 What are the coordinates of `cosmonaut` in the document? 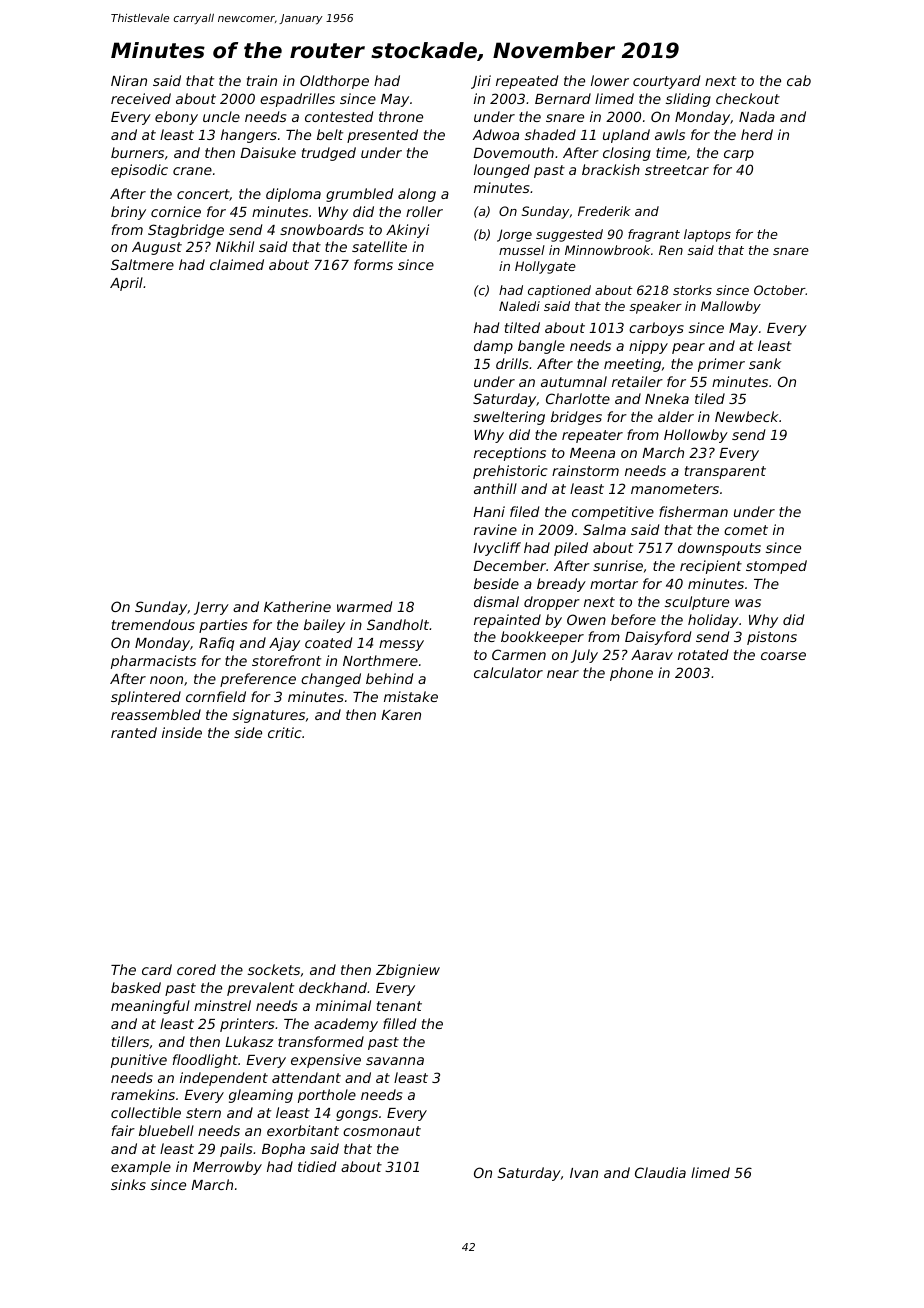 It's located at (382, 1131).
